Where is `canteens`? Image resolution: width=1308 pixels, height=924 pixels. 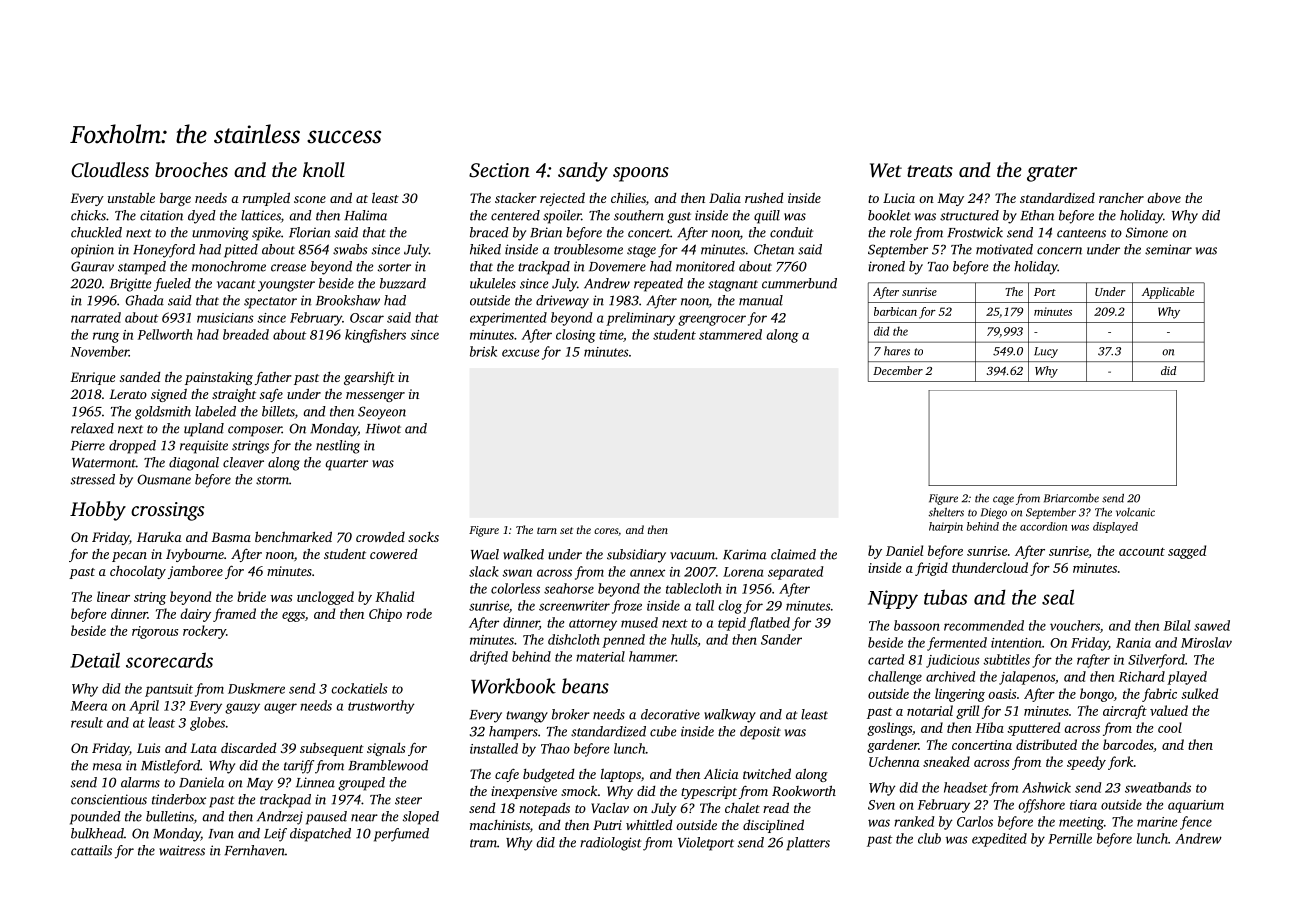 canteens is located at coordinates (1081, 233).
